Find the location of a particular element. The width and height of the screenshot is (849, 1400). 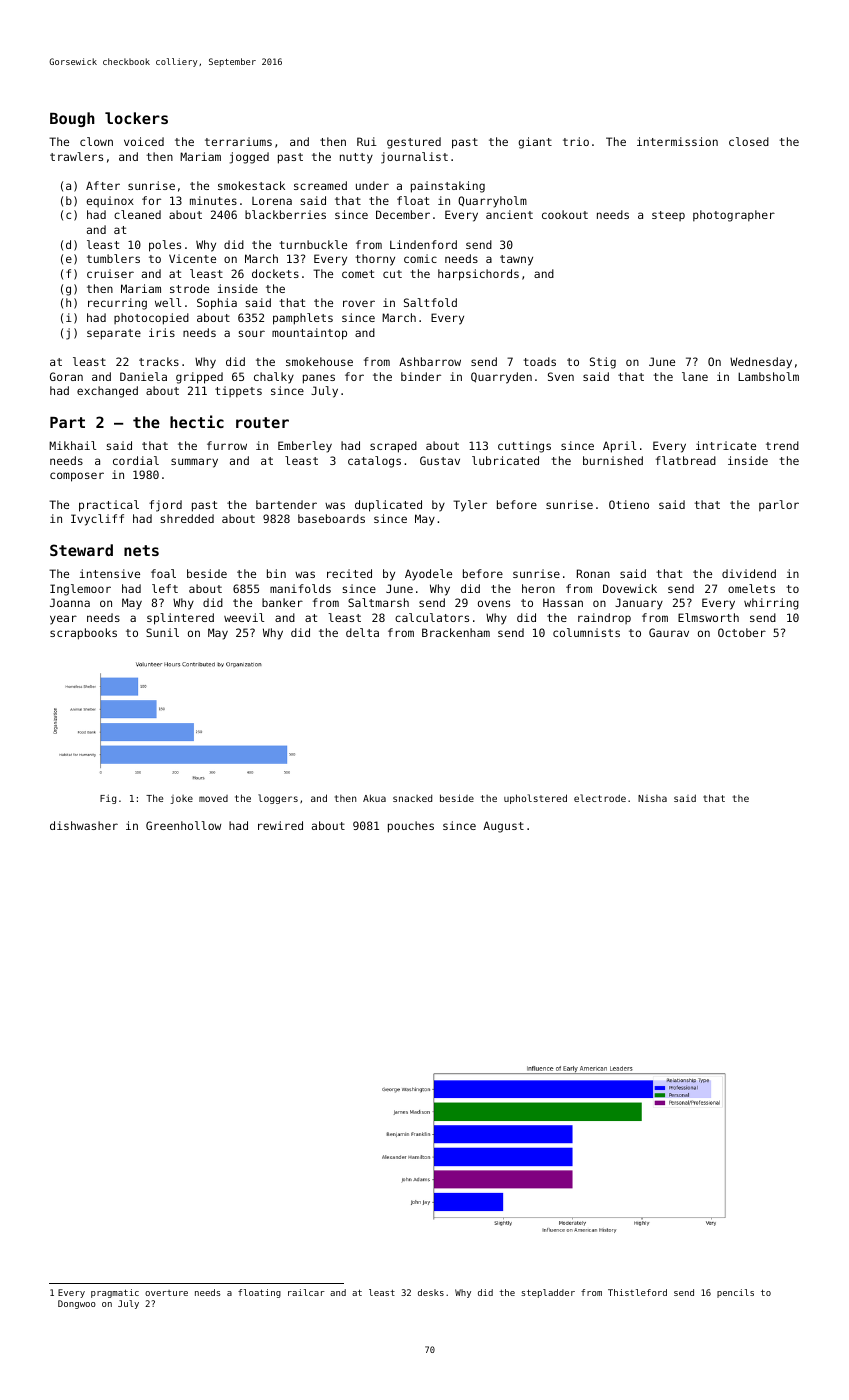

Vicente is located at coordinates (192, 258).
